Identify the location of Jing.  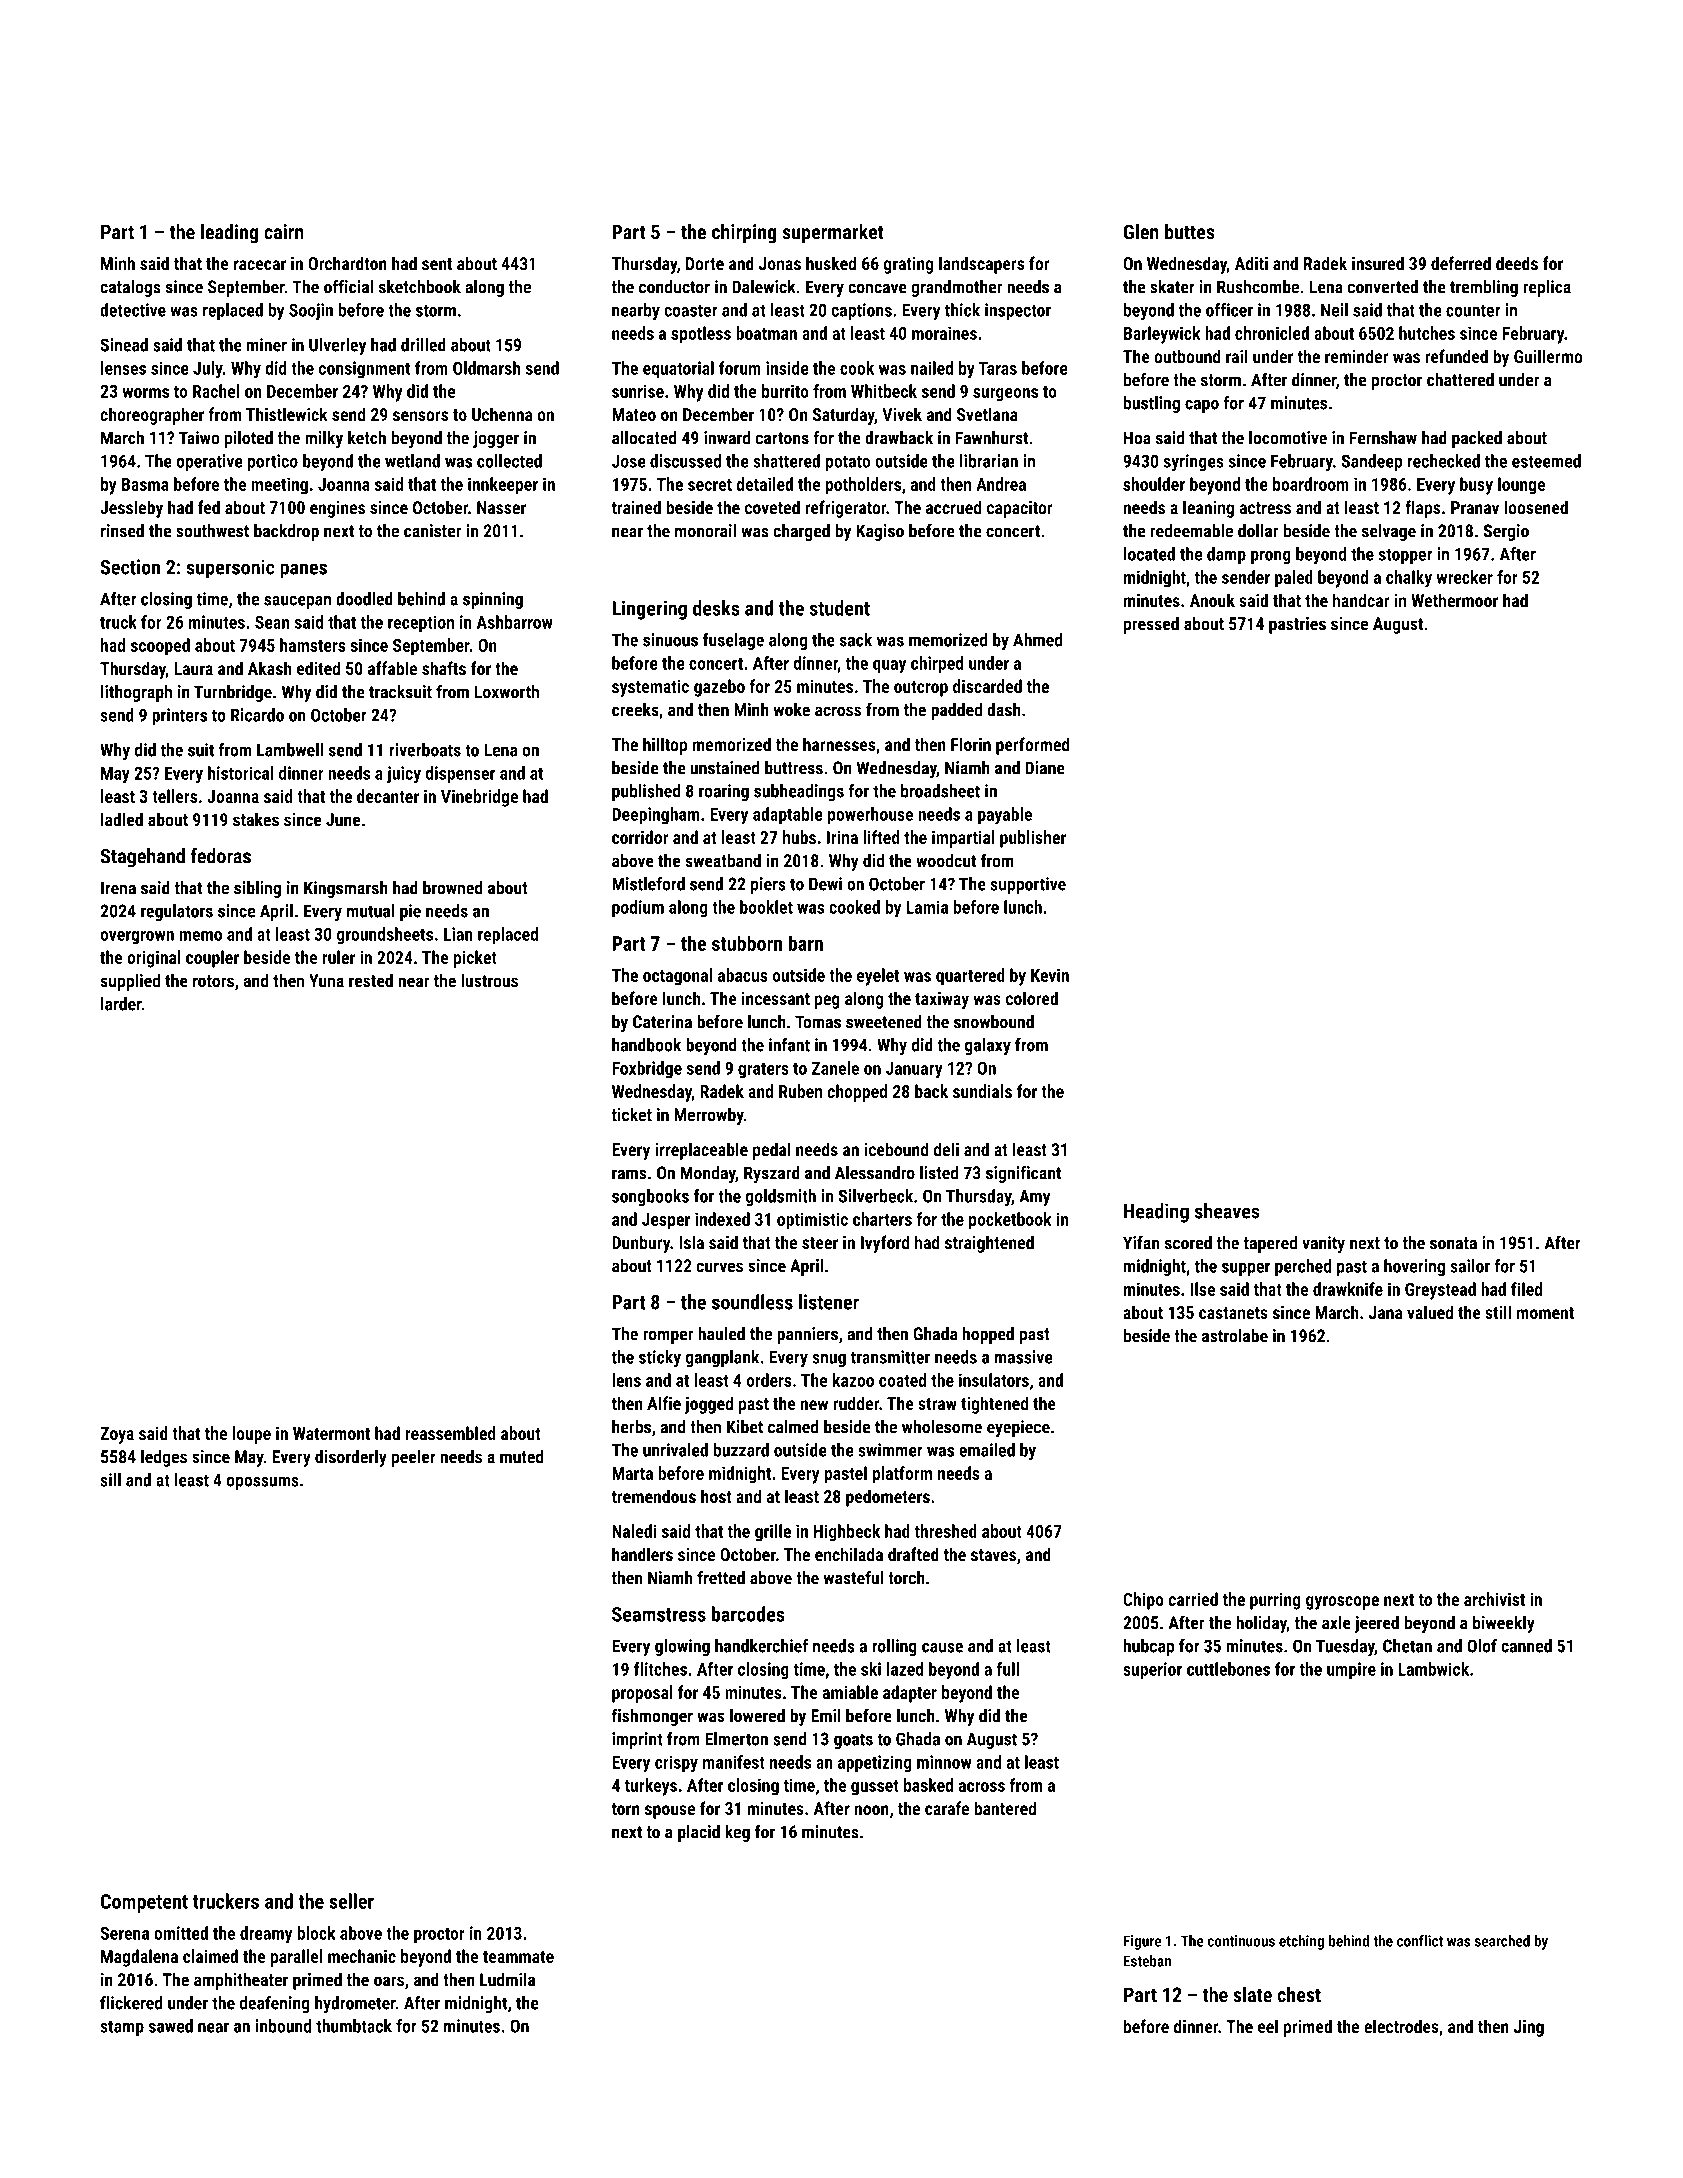
(1529, 2028).
